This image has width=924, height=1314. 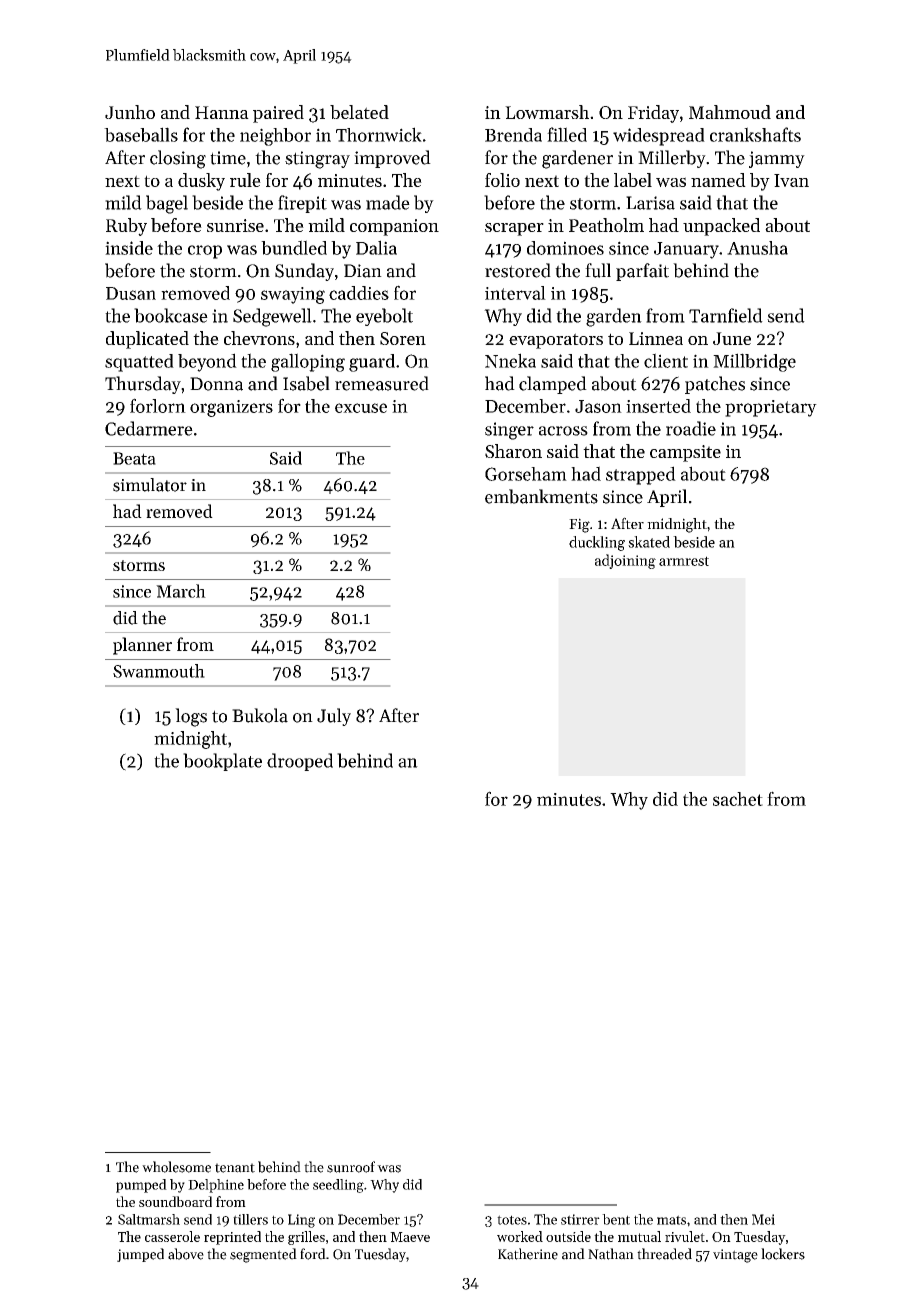 What do you see at coordinates (361, 408) in the image?
I see `excuse` at bounding box center [361, 408].
